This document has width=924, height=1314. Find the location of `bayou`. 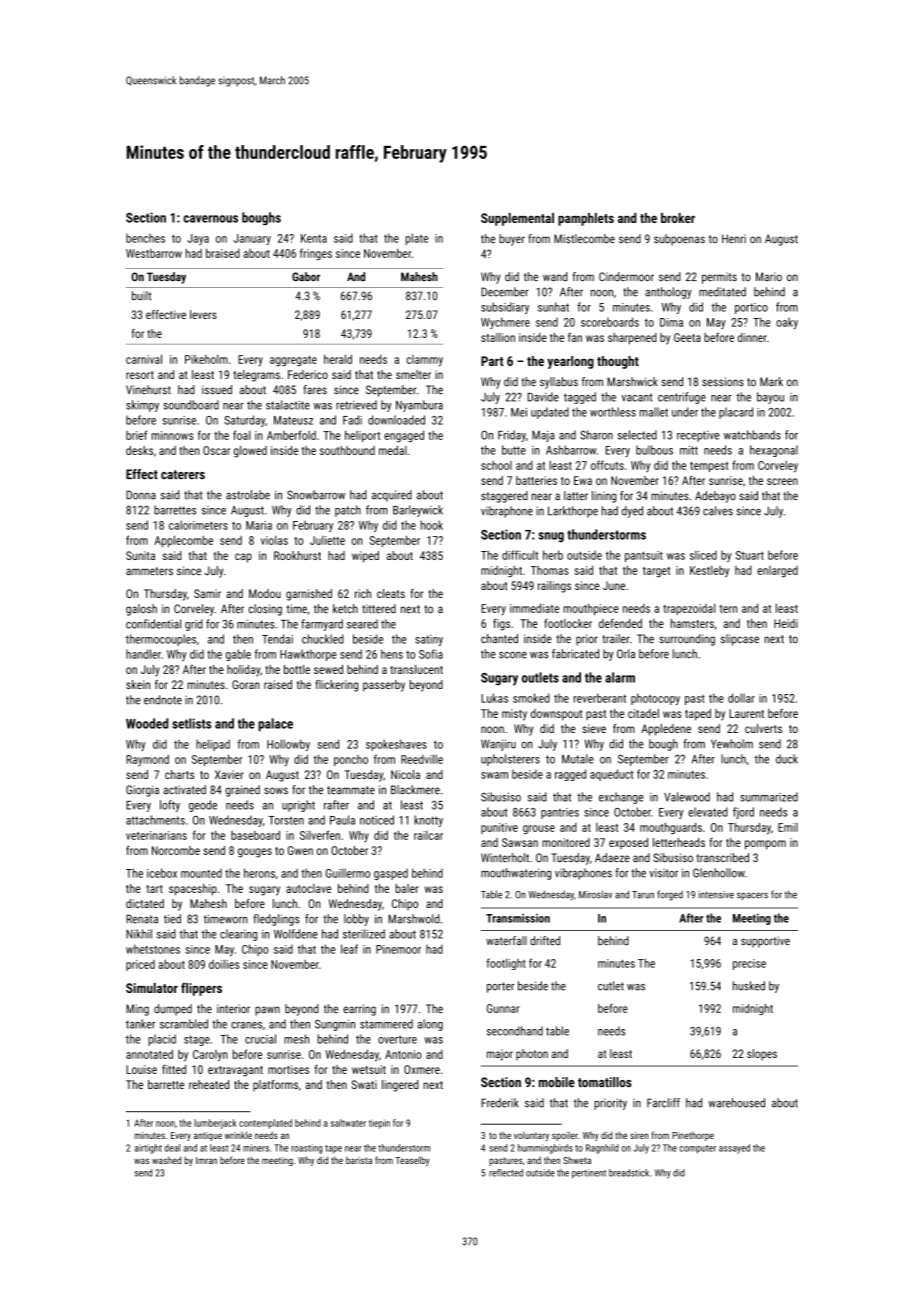

bayou is located at coordinates (770, 398).
